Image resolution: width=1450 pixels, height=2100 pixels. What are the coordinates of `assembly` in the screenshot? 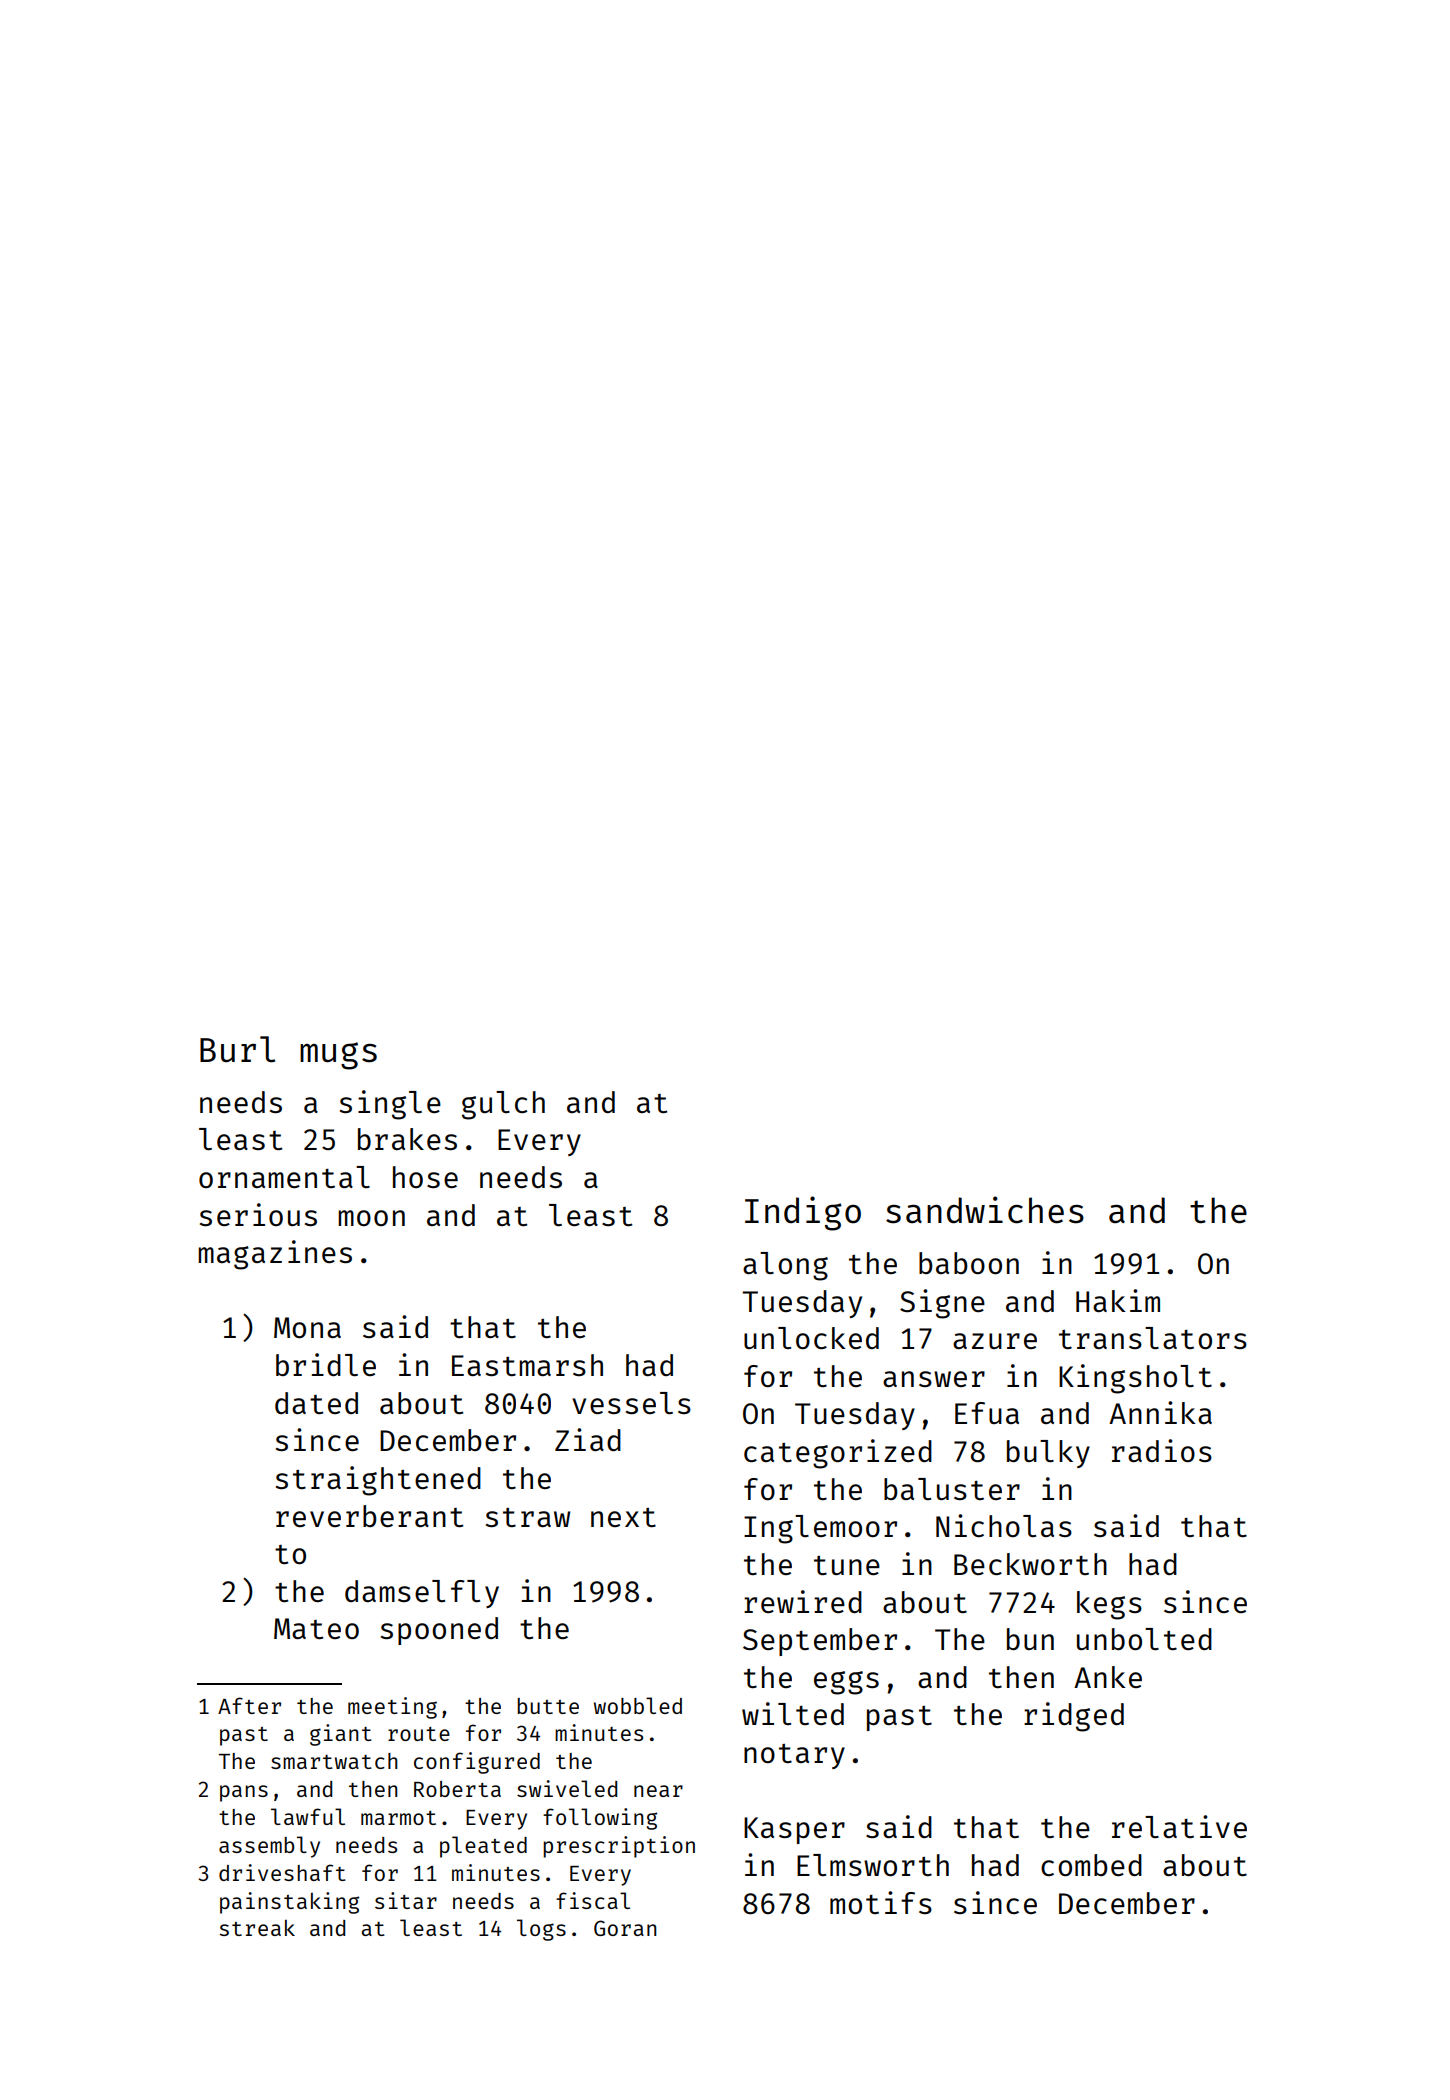 It's located at (269, 1847).
